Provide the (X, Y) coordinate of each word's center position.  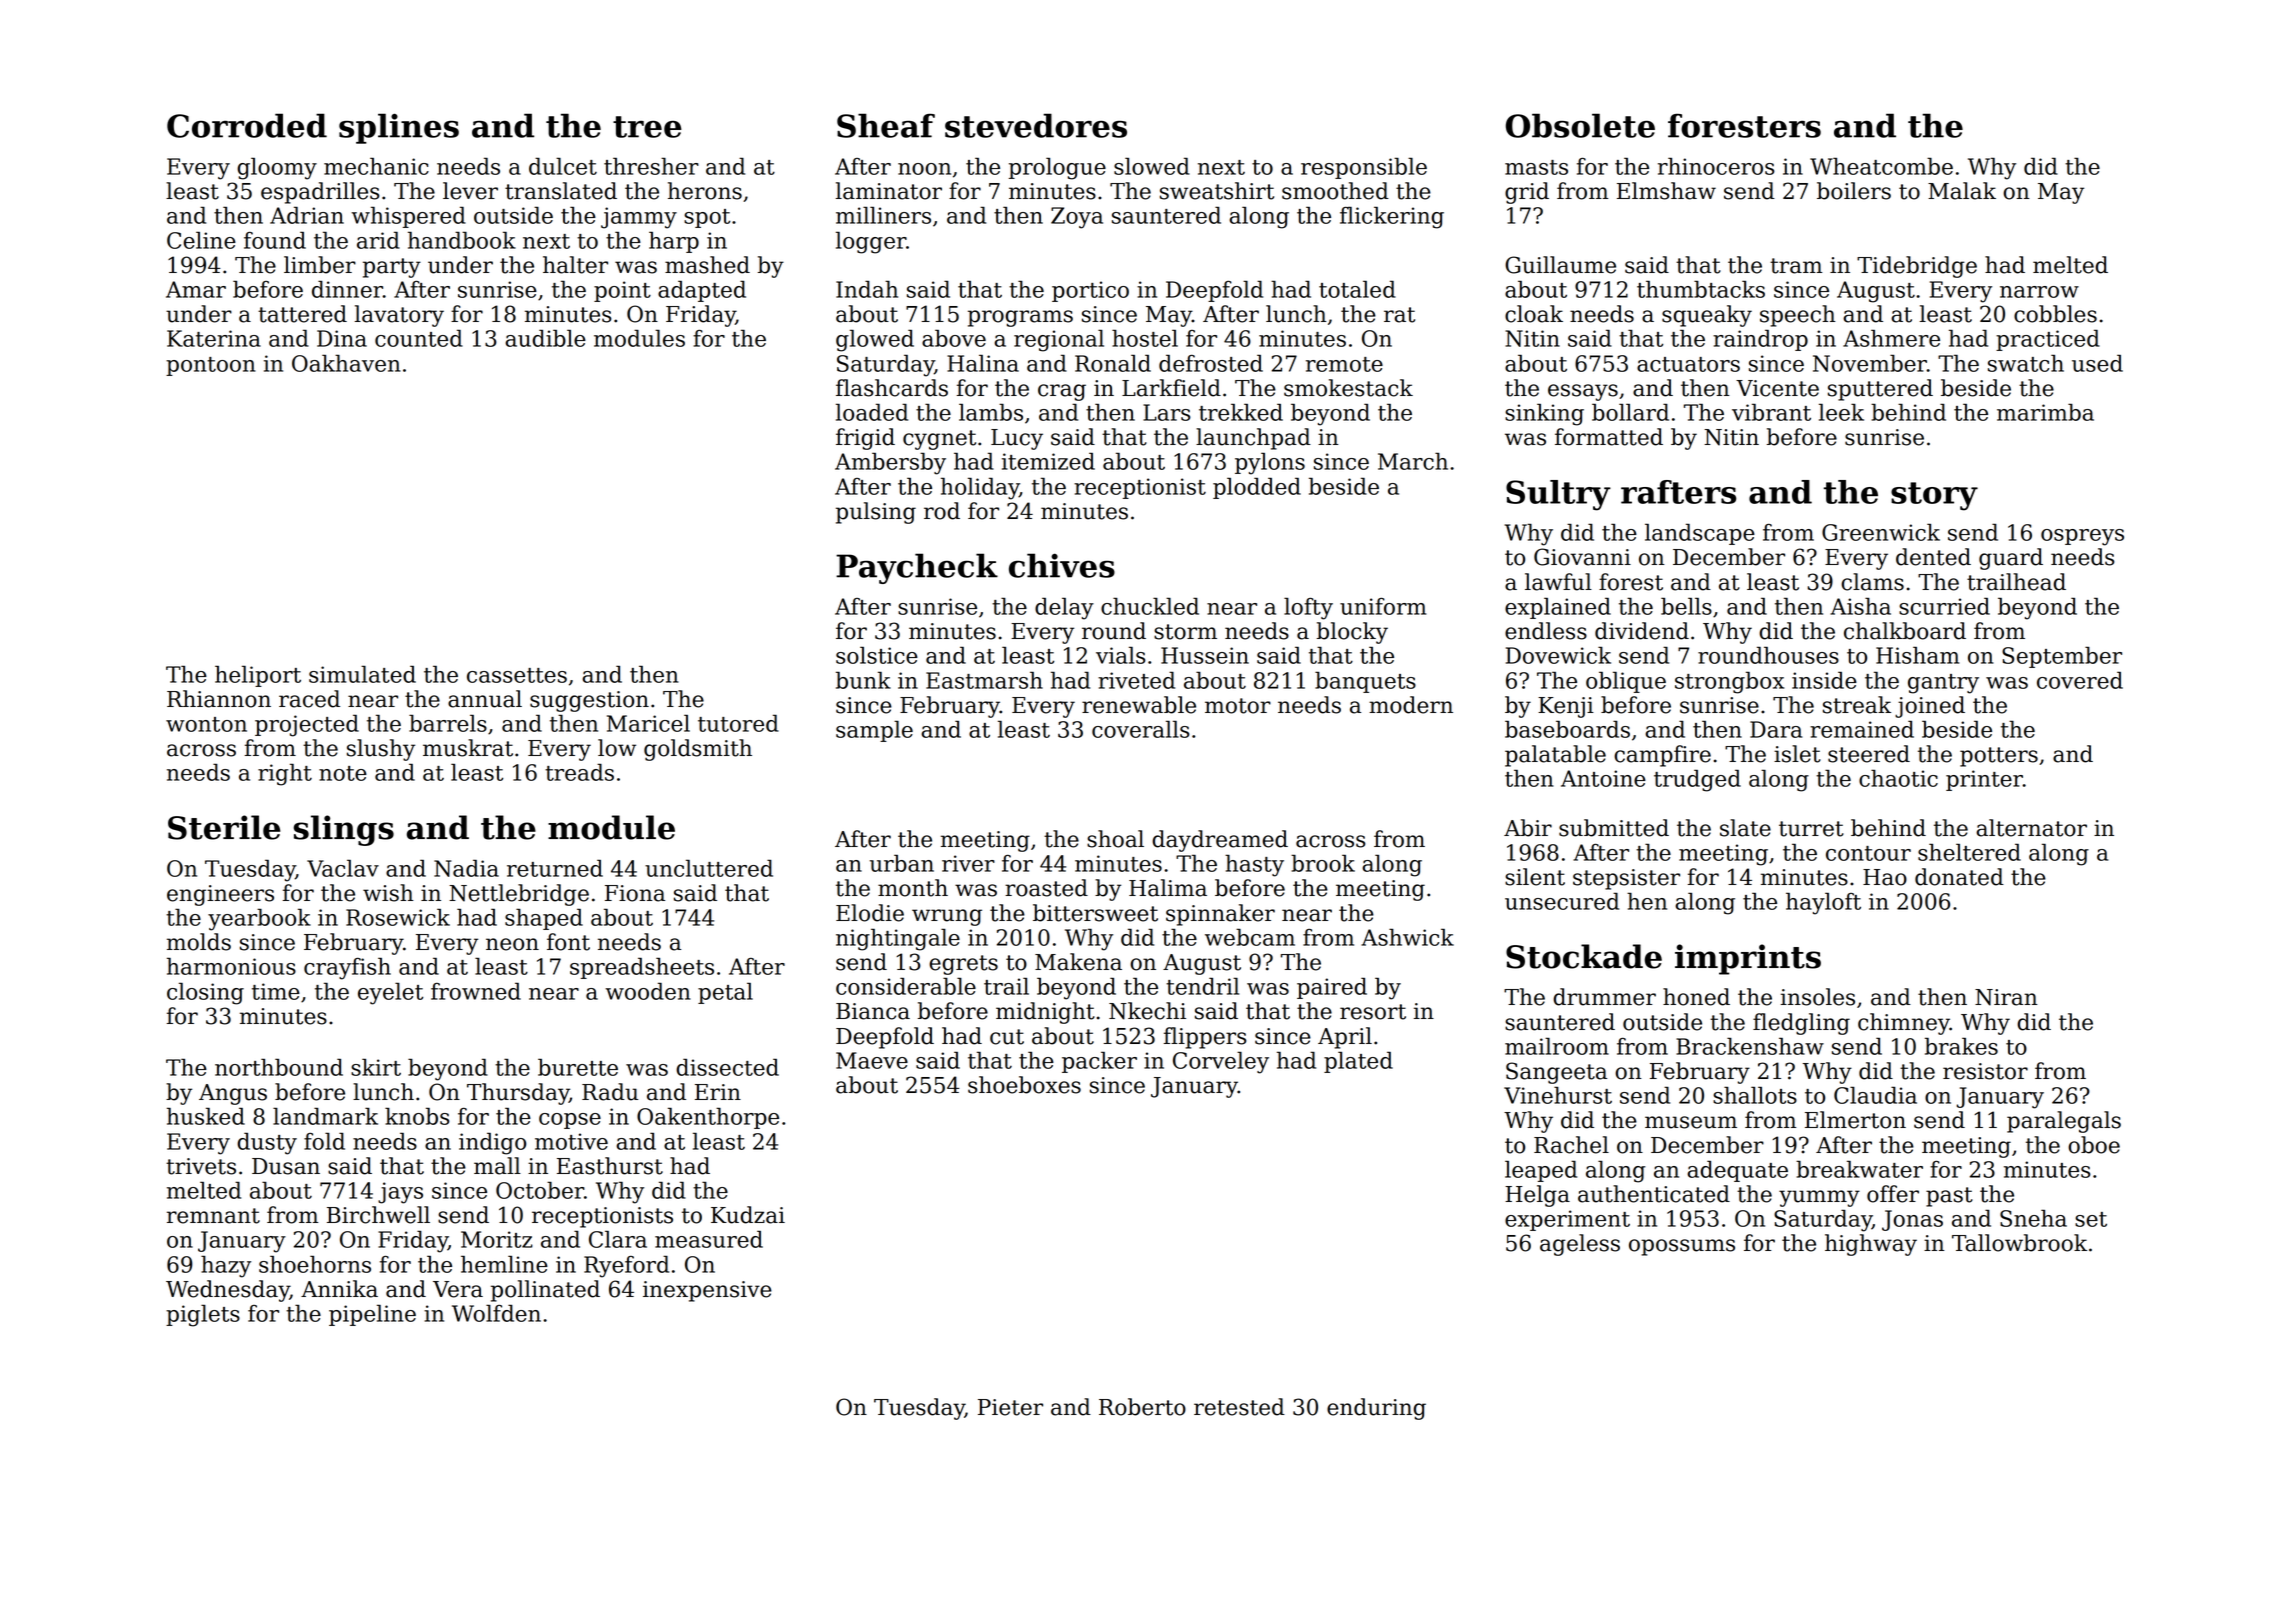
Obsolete (1580, 125)
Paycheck (917, 568)
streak (1857, 705)
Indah (867, 289)
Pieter (1010, 1407)
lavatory (399, 316)
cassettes (517, 675)
